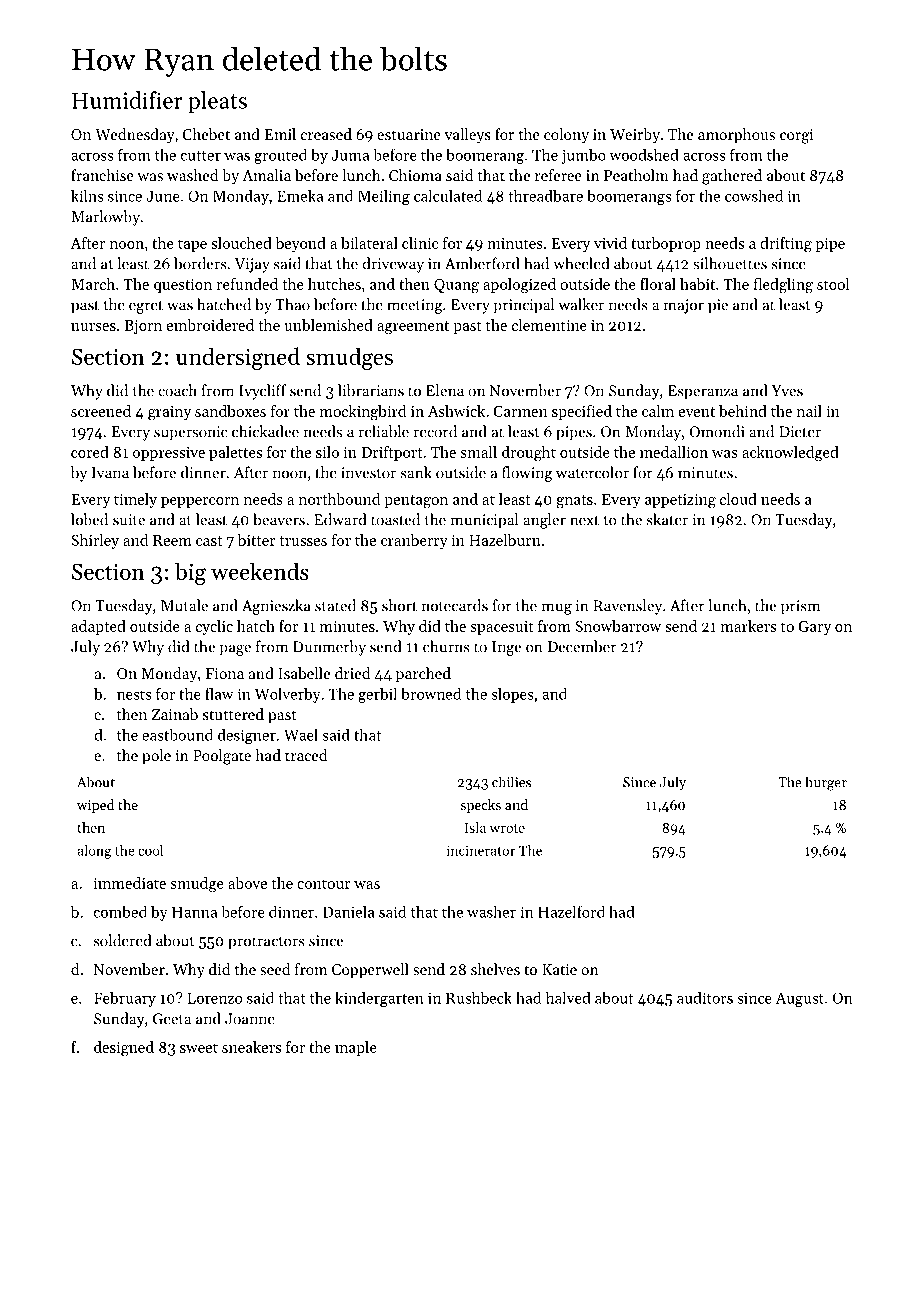 The width and height of the screenshot is (924, 1308). Describe the element at coordinates (736, 135) in the screenshot. I see `amorphous` at that location.
